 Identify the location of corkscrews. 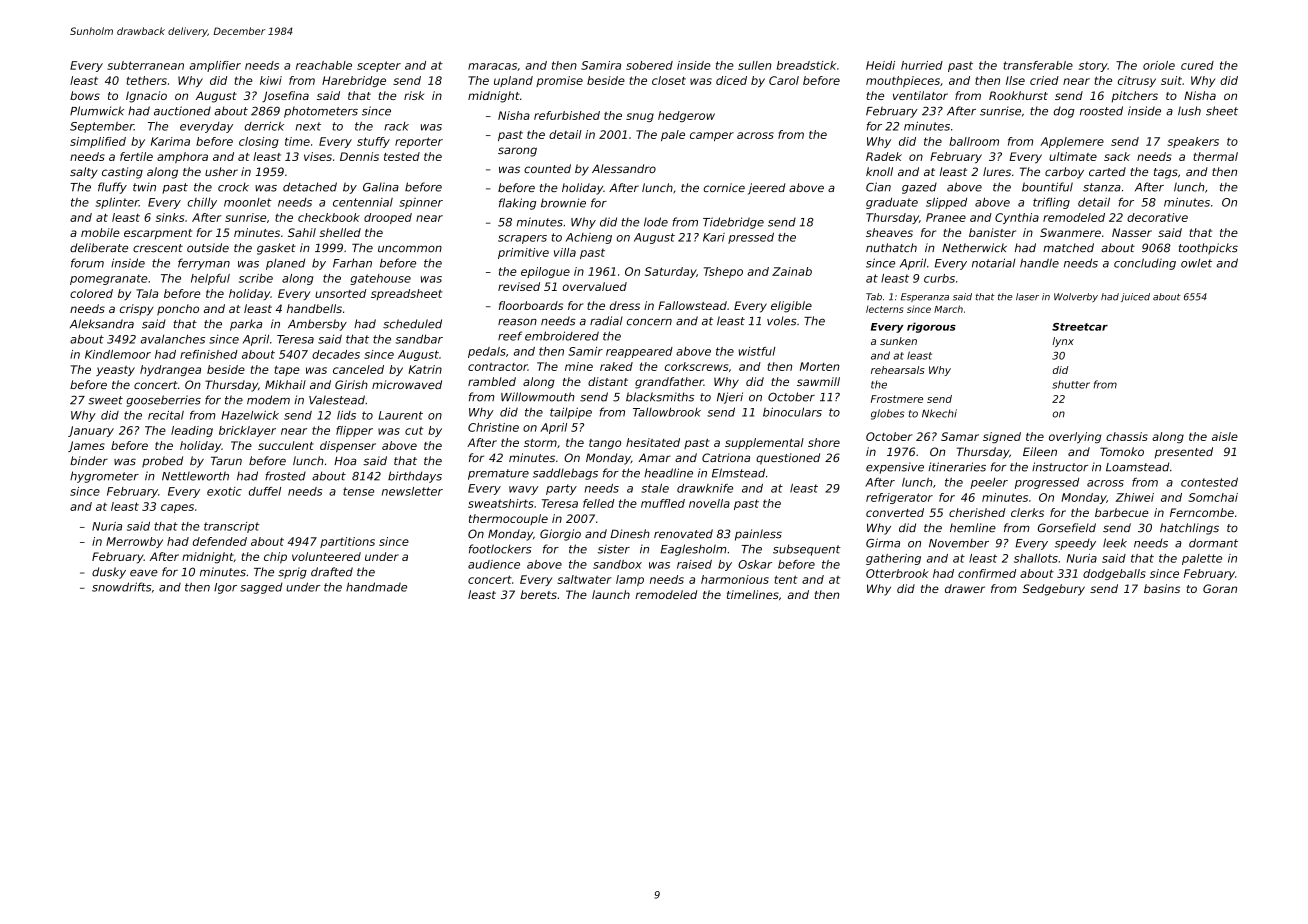
(696, 366).
